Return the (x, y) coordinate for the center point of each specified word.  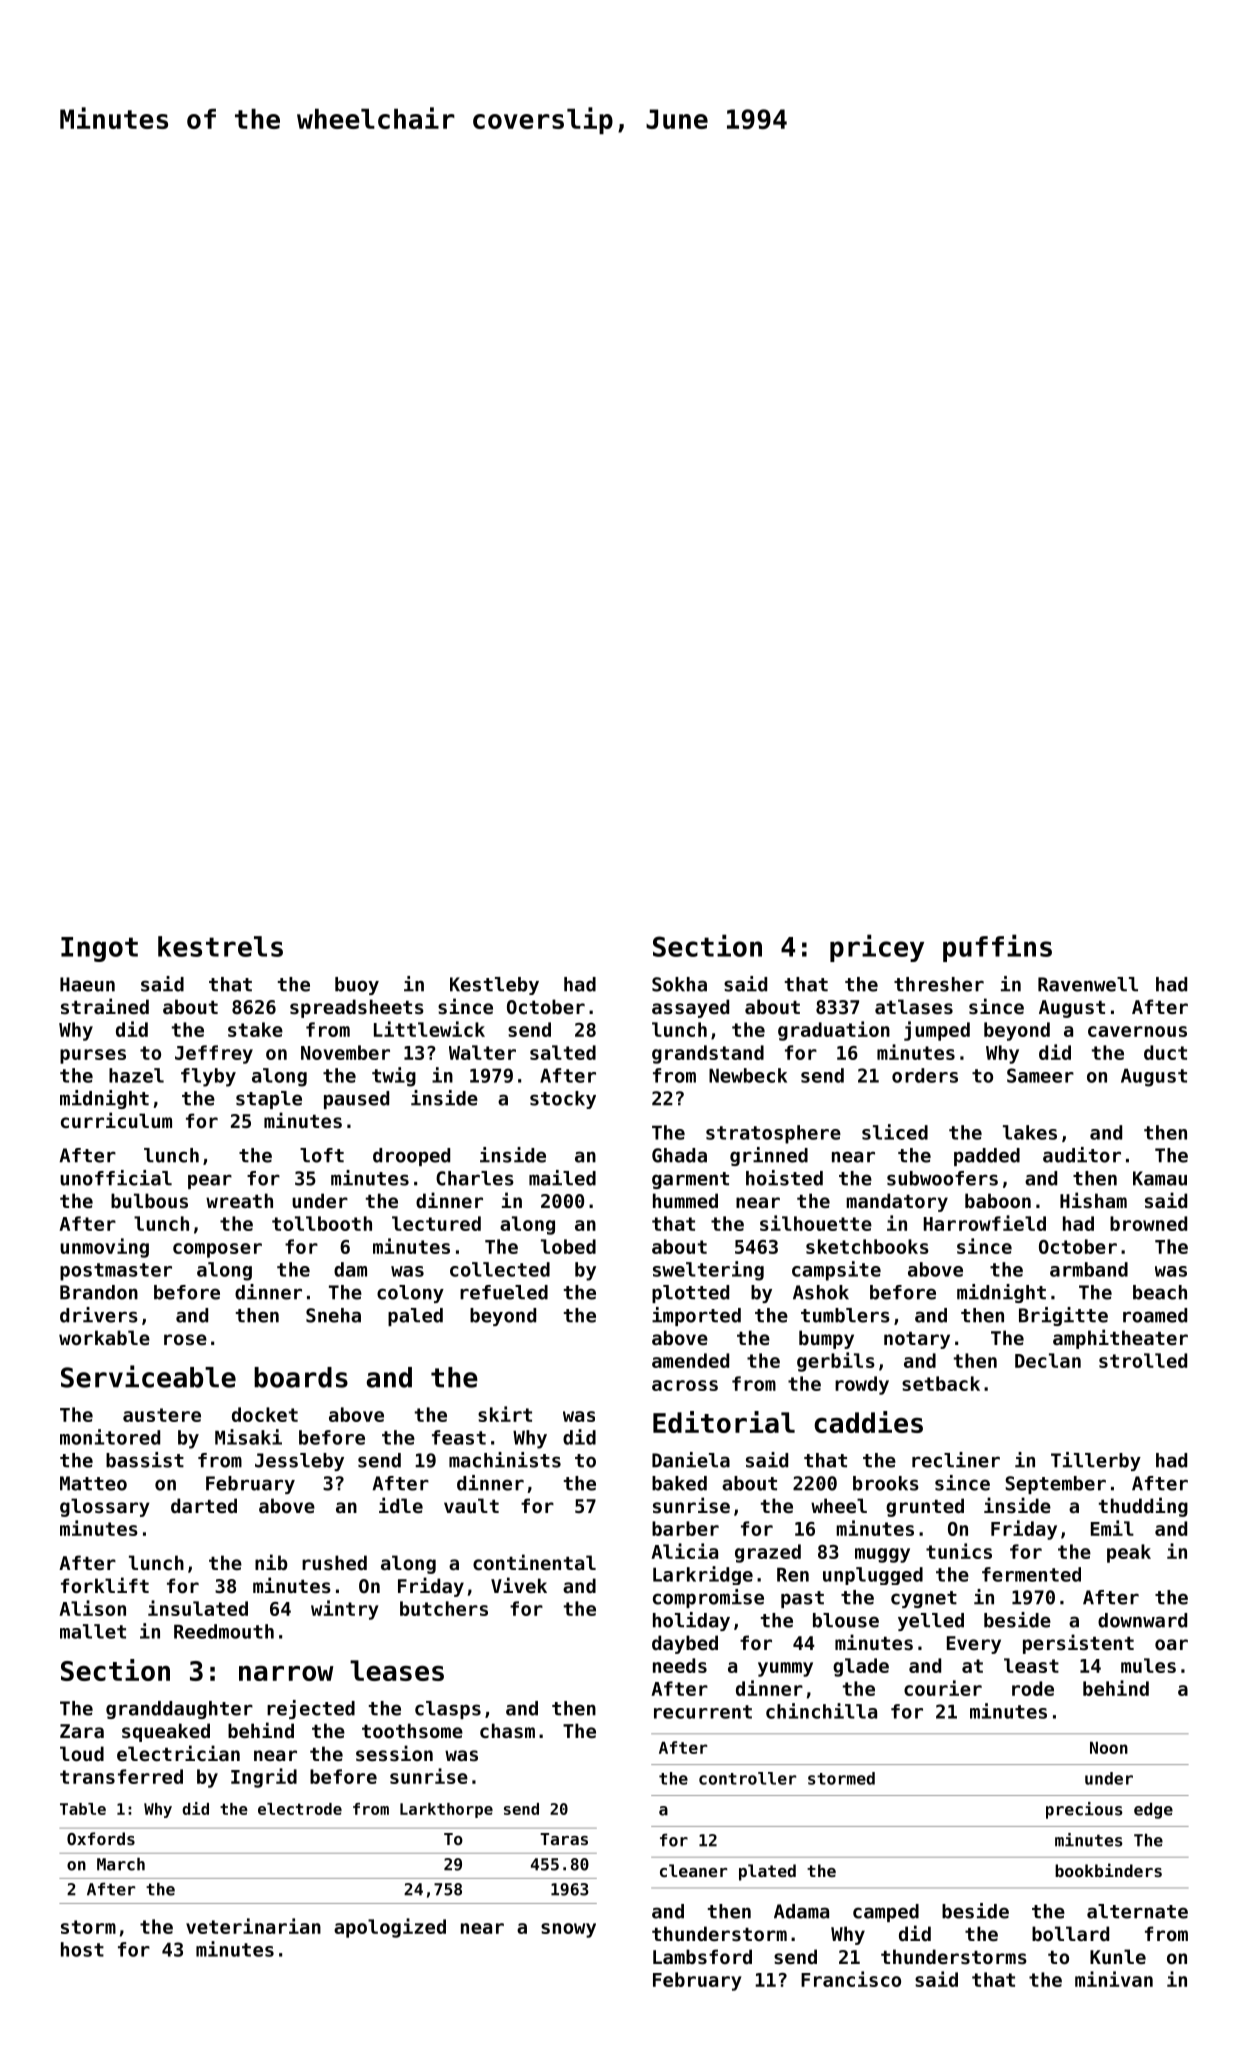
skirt (505, 1414)
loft (322, 1155)
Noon (1109, 1748)
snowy (568, 1930)
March (121, 1864)
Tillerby (1096, 1461)
